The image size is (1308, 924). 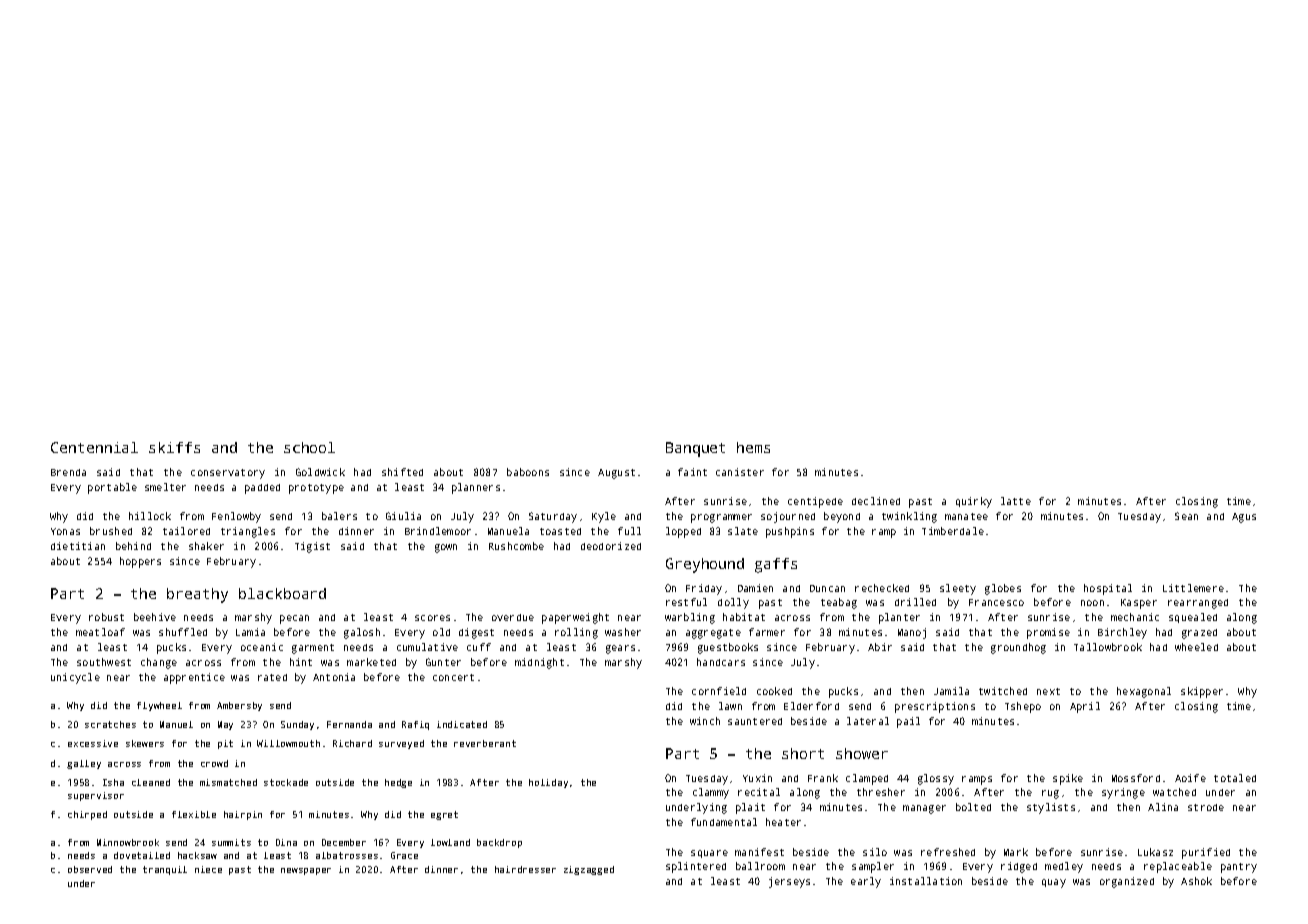 What do you see at coordinates (709, 854) in the image?
I see `square` at bounding box center [709, 854].
